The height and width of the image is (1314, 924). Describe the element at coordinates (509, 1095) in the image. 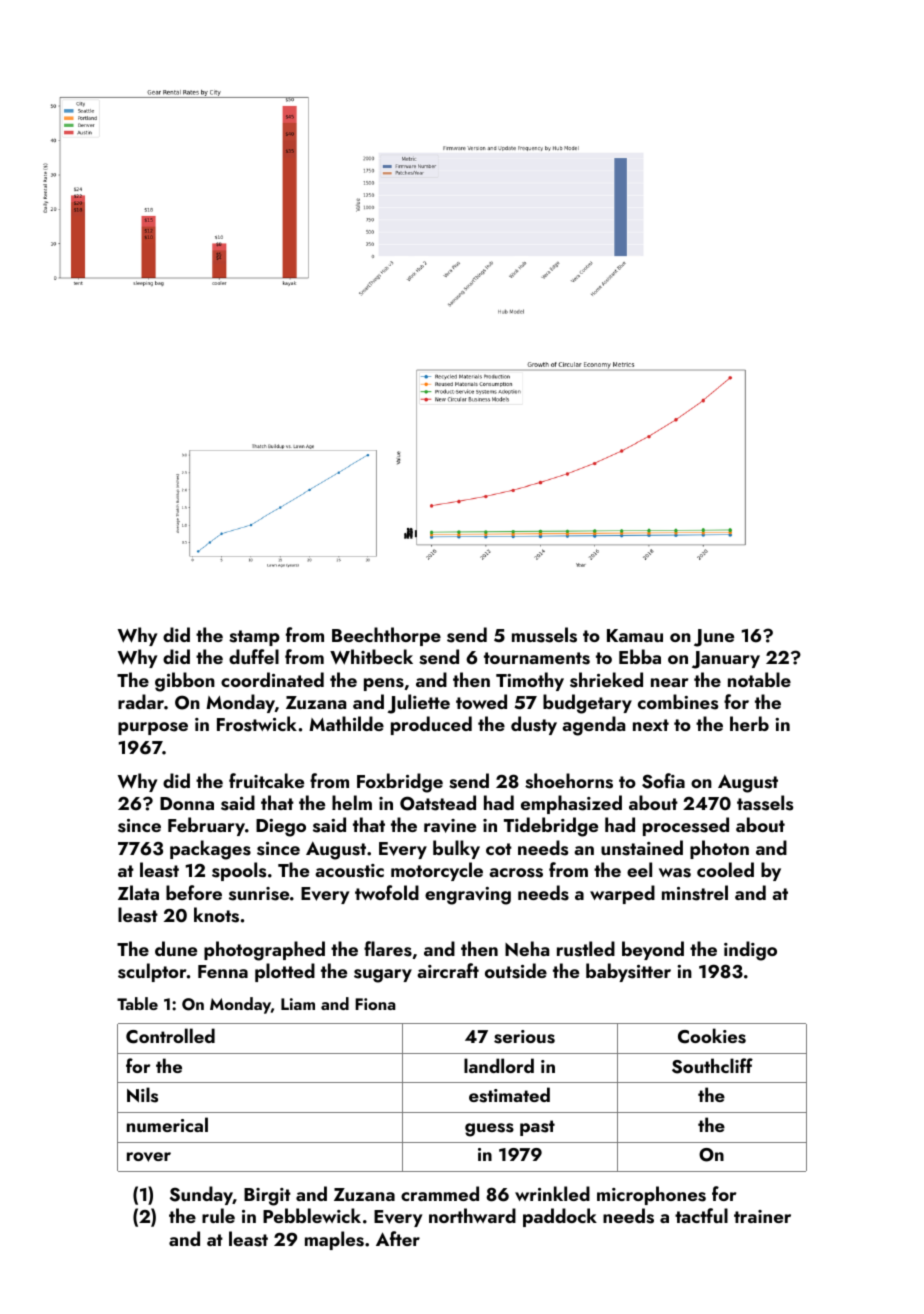

I see `estimated` at that location.
